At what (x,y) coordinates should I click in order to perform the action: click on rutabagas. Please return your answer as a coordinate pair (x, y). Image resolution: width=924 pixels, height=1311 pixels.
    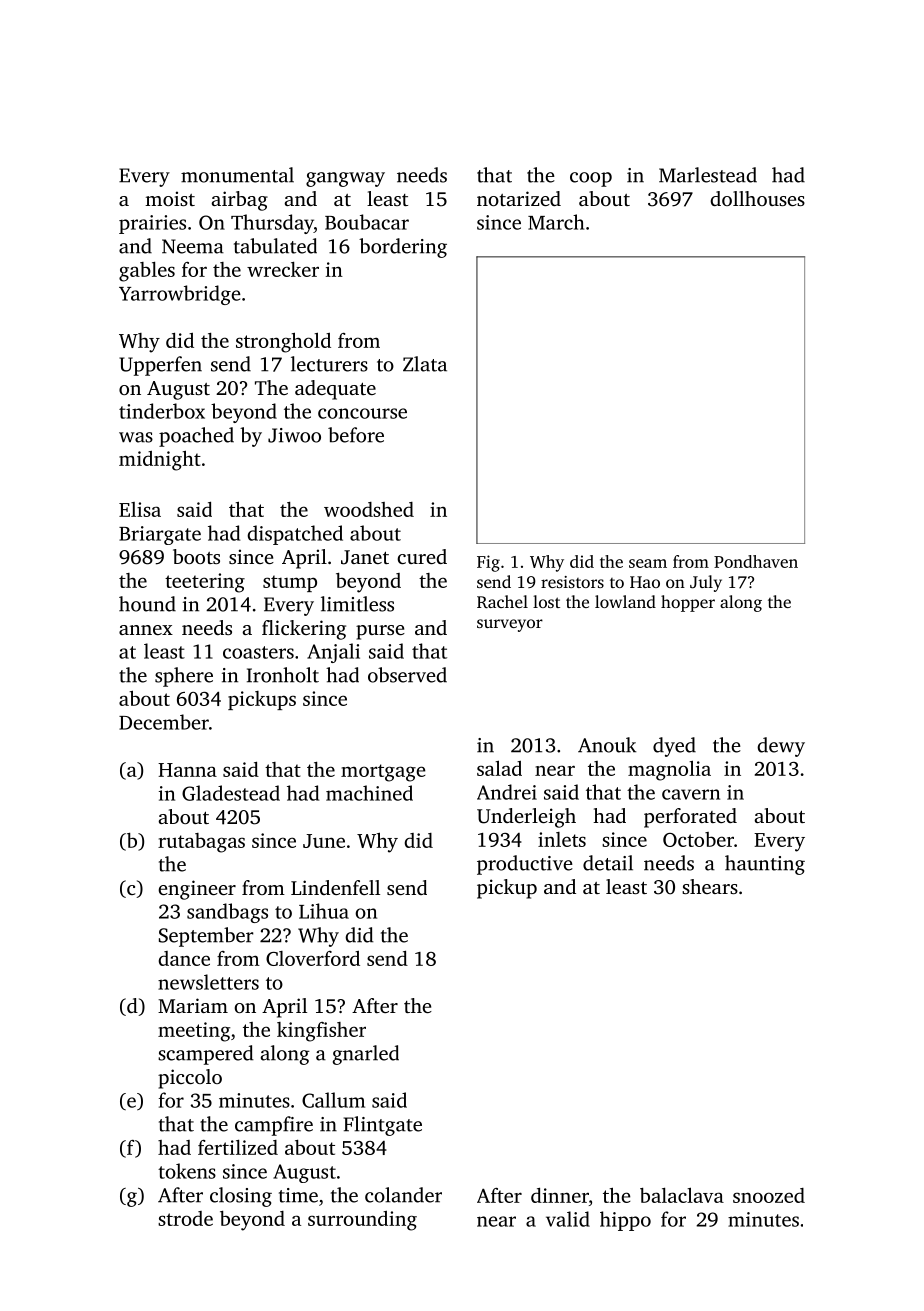
    Looking at the image, I should click on (201, 843).
